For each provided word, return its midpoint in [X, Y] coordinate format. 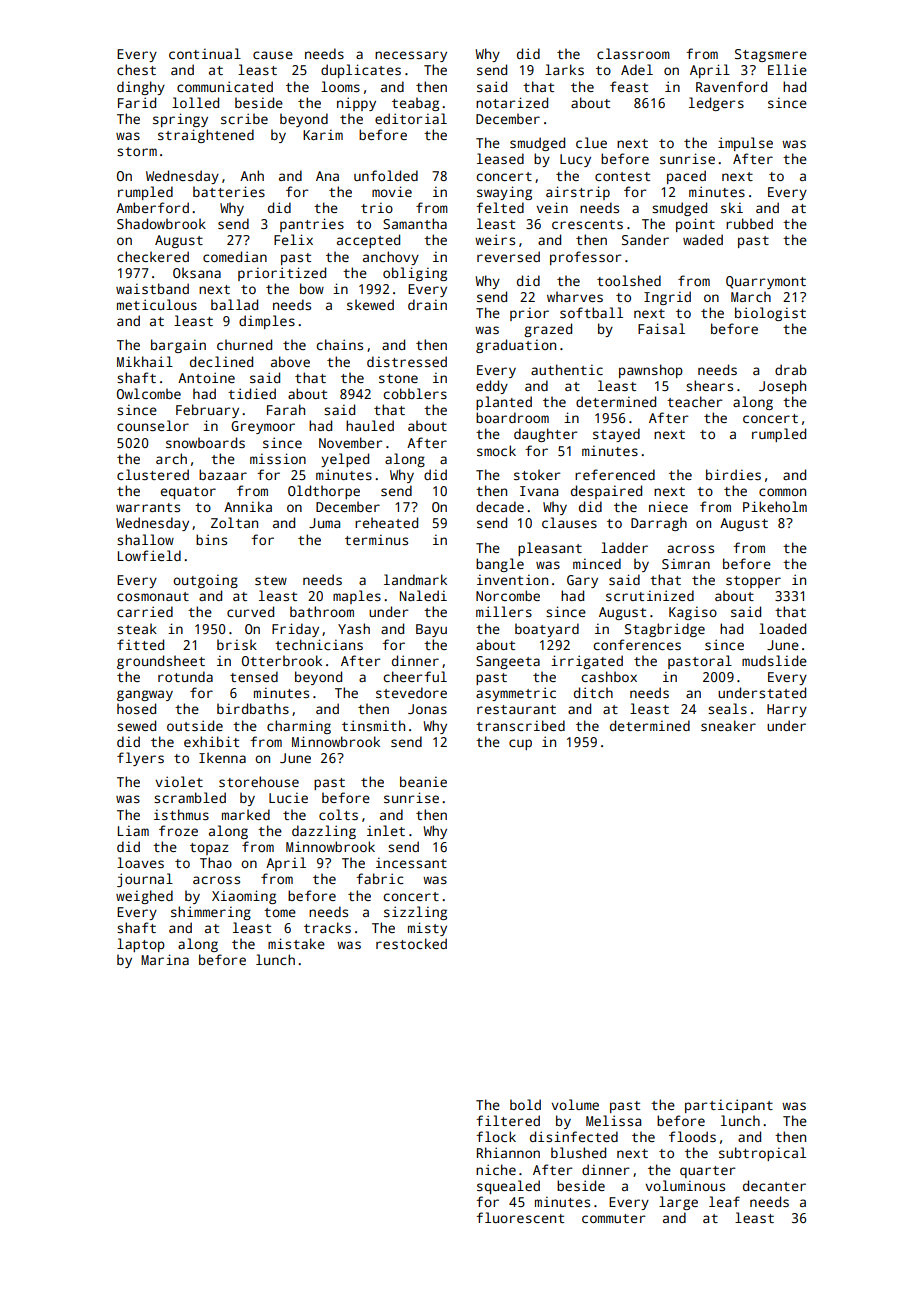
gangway [145, 695]
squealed [508, 1187]
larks [564, 69]
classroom [633, 53]
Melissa [613, 1120]
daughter [545, 435]
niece [668, 506]
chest [136, 69]
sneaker [728, 725]
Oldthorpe [324, 492]
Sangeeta [508, 662]
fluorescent [520, 1217]
